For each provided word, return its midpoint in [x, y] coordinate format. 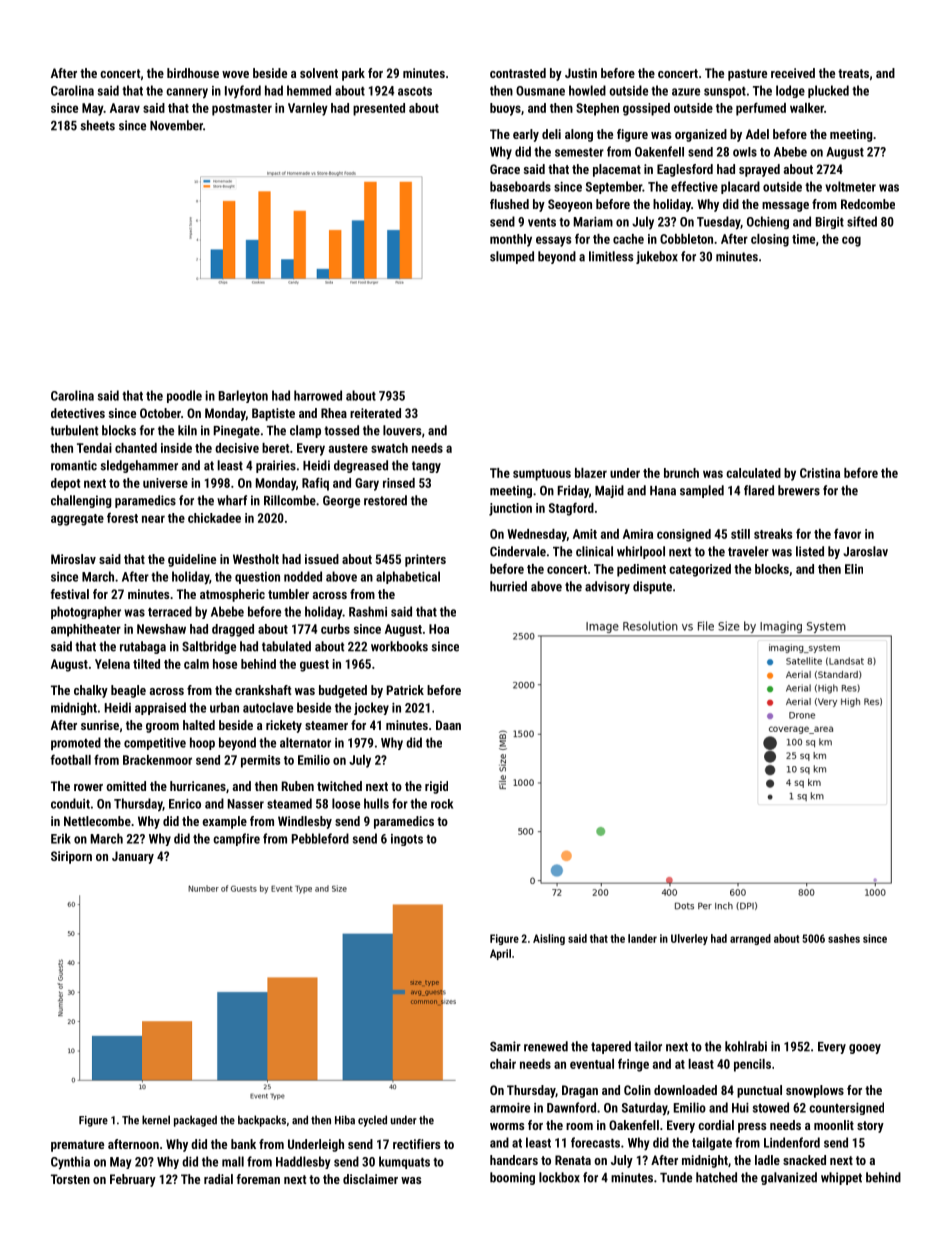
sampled [702, 491]
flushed [509, 204]
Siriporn [71, 857]
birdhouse [193, 73]
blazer [591, 473]
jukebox [657, 257]
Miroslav [73, 559]
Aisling [549, 939]
